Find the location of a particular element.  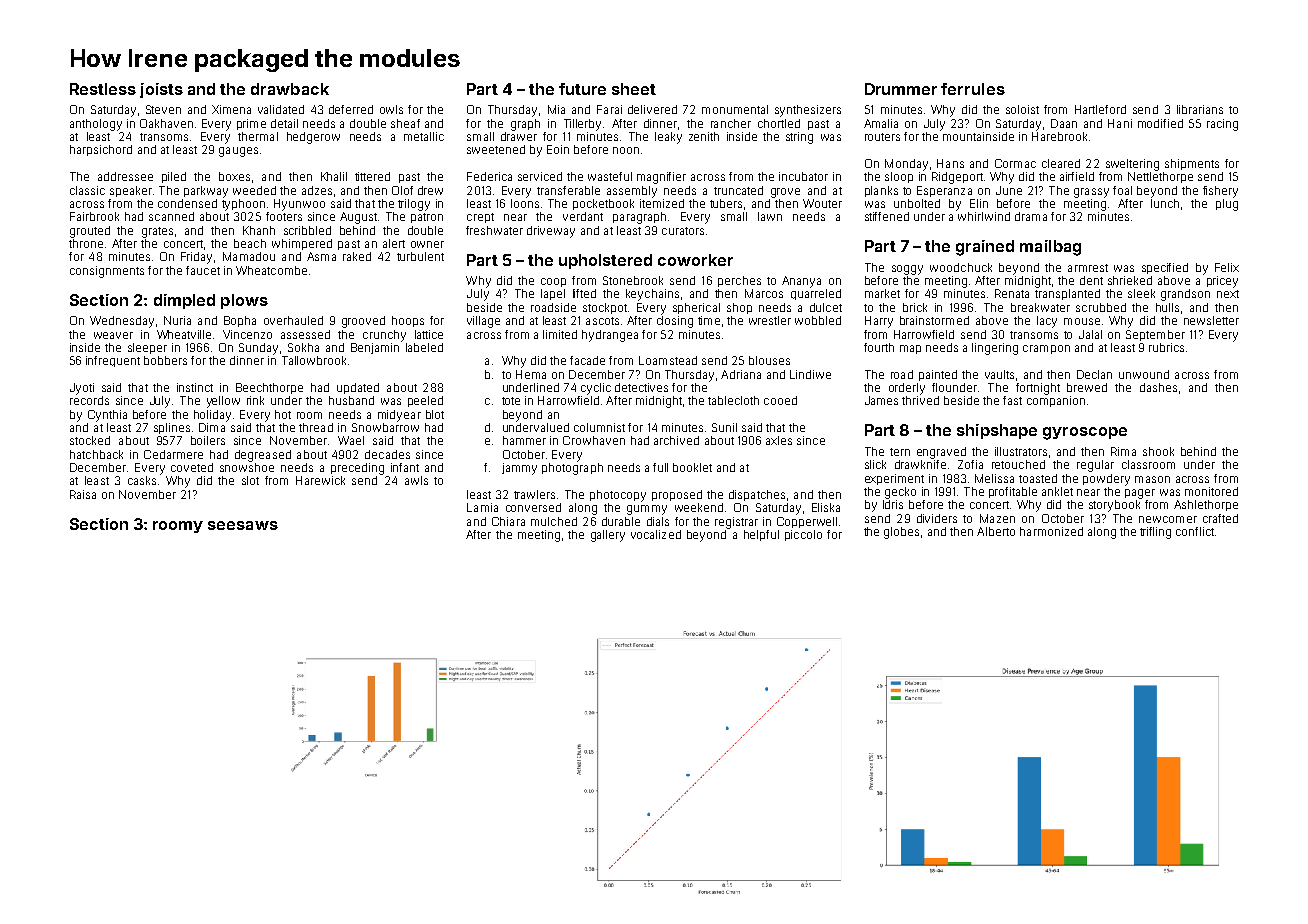

Fairbrook is located at coordinates (94, 216).
